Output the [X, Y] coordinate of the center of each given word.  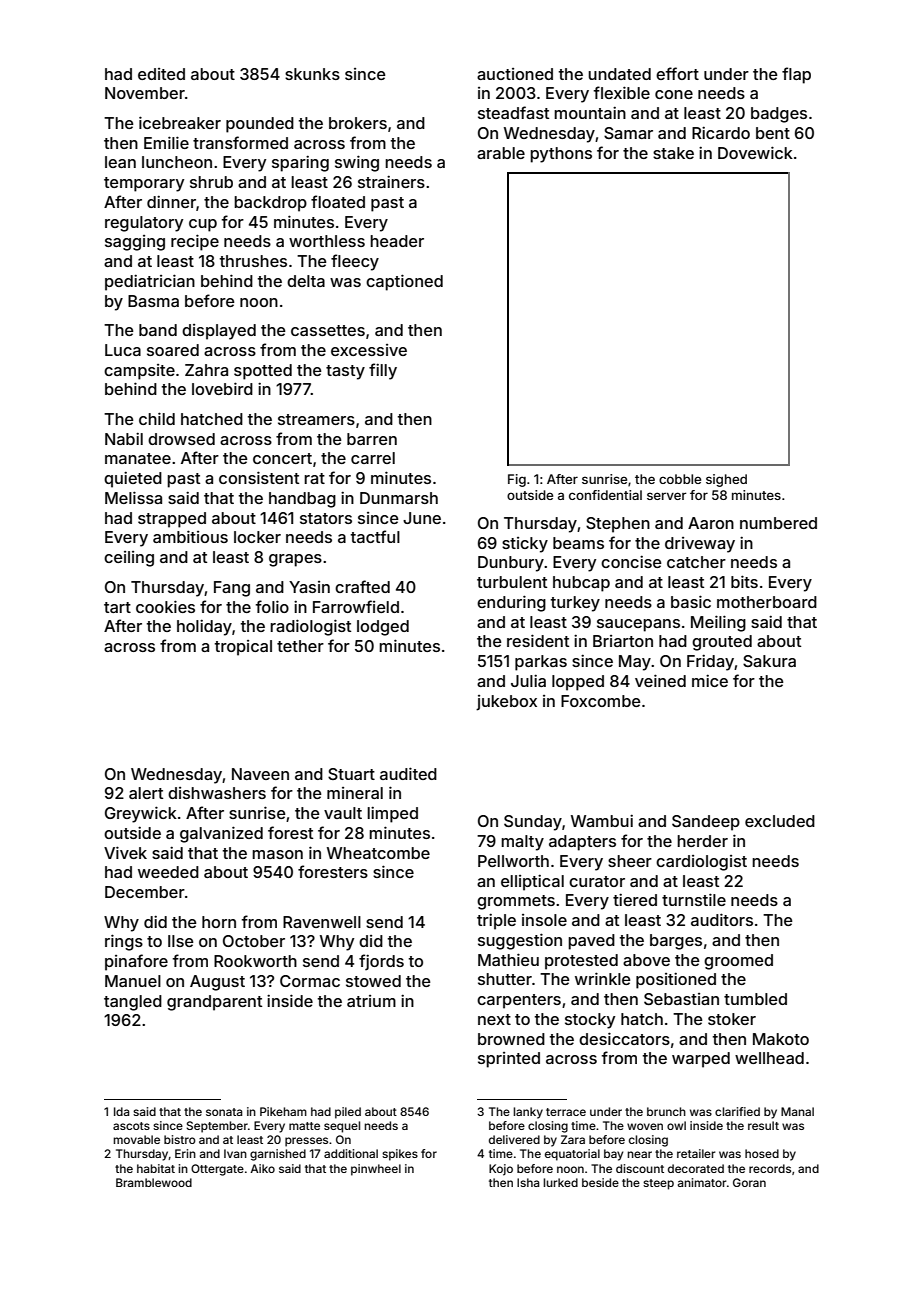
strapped [172, 520]
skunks [312, 74]
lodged [383, 628]
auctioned [515, 74]
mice [710, 680]
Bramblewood [154, 1182]
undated [619, 74]
